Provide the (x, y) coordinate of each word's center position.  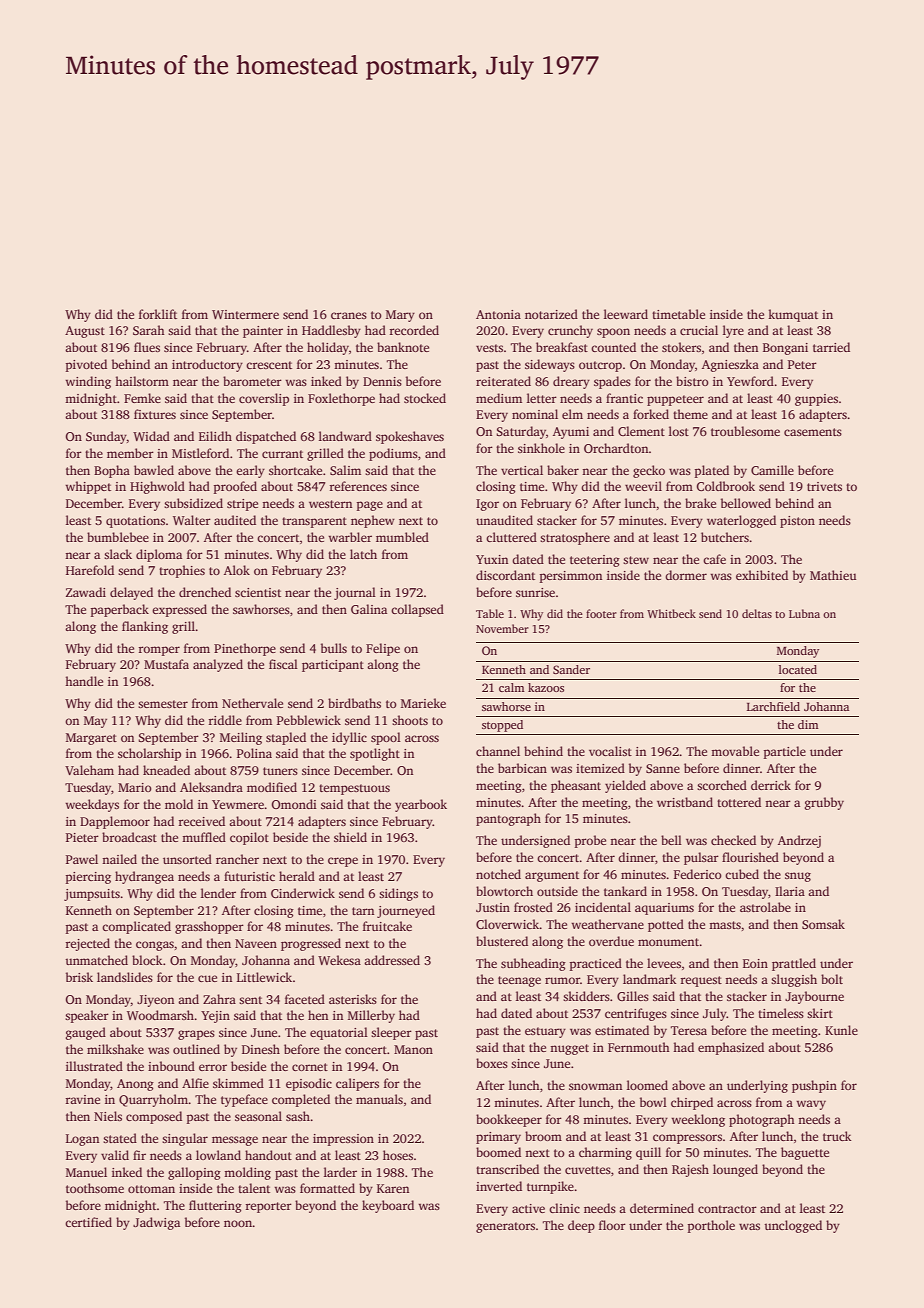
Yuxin (492, 559)
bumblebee (118, 537)
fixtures (155, 414)
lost (679, 431)
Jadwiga (156, 1223)
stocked (425, 398)
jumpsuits (92, 895)
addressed (392, 960)
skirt (820, 1013)
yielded (625, 786)
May (95, 722)
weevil (643, 486)
